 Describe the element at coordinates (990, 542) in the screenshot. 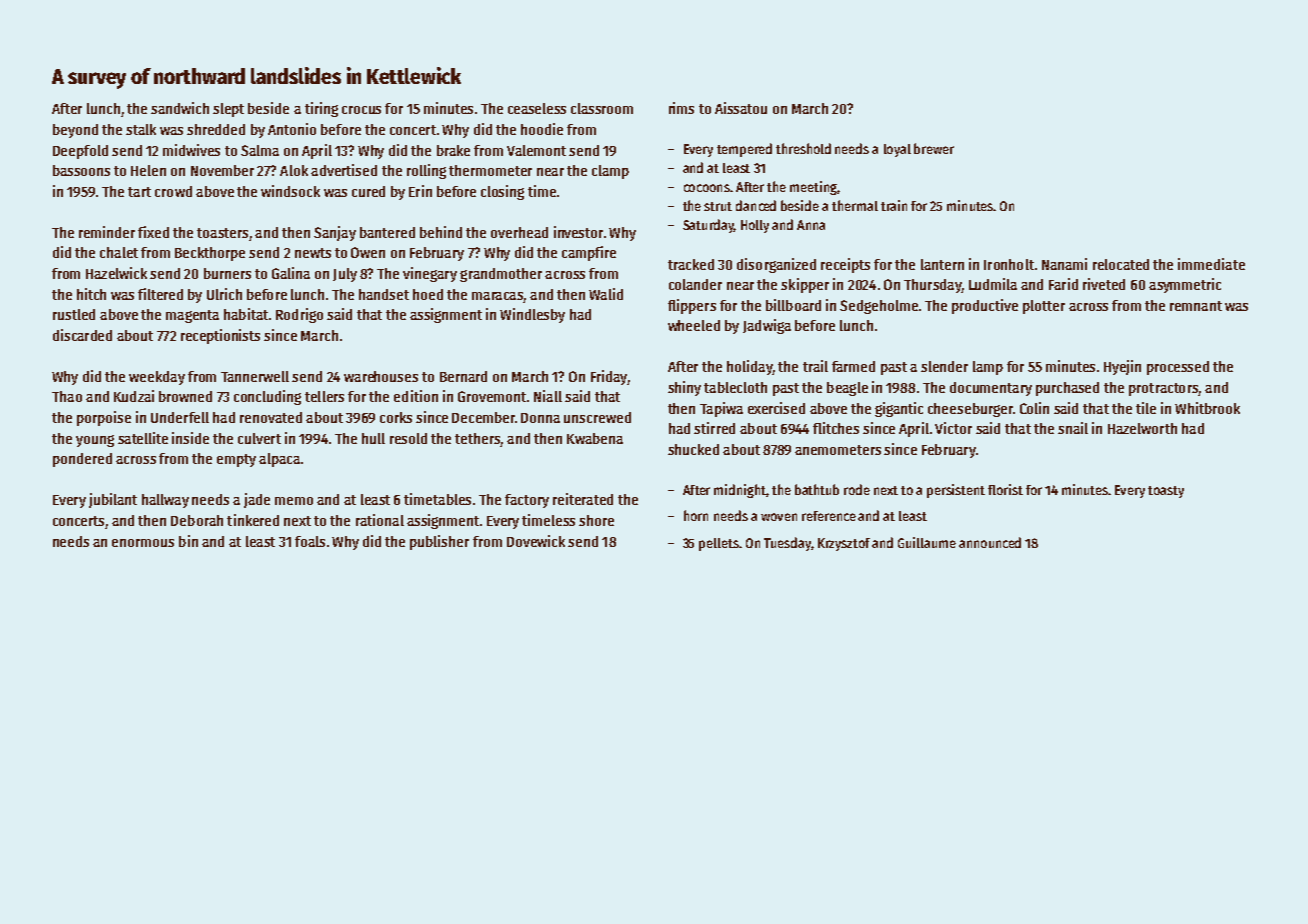

I see `announced` at that location.
